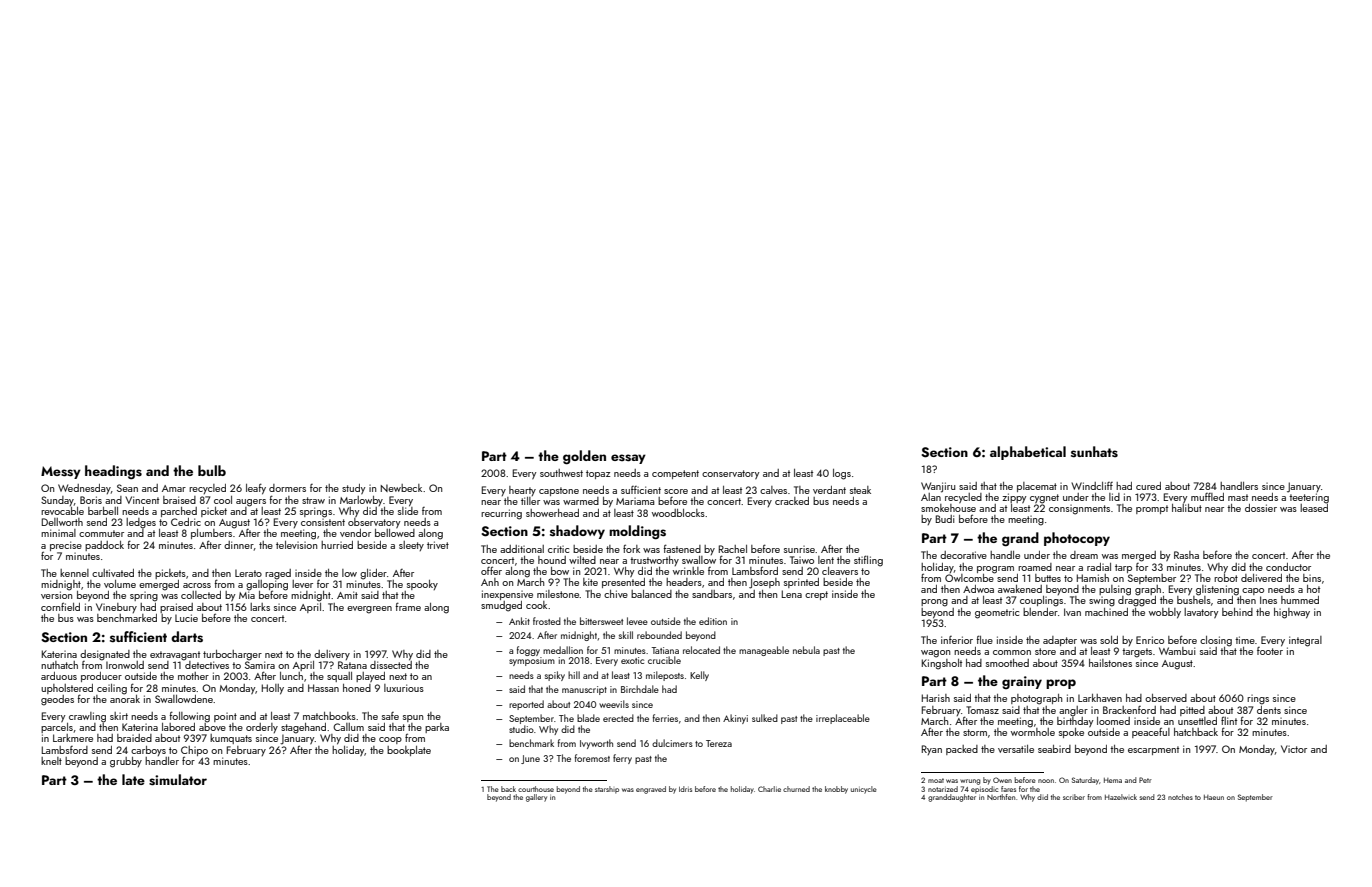 The height and width of the screenshot is (887, 1372). I want to click on rebounded, so click(659, 635).
